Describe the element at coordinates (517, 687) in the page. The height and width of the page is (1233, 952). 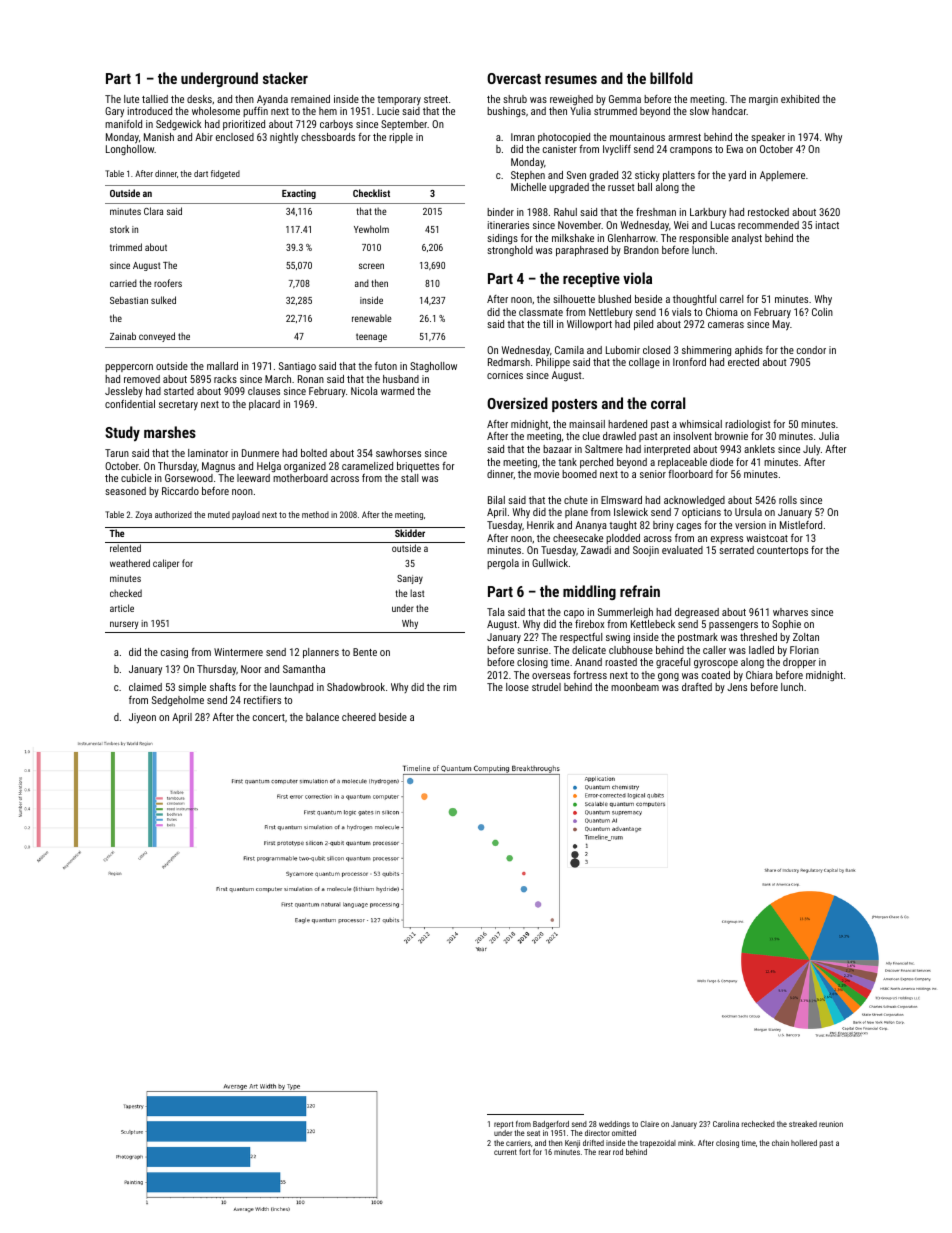
I see `loose` at that location.
